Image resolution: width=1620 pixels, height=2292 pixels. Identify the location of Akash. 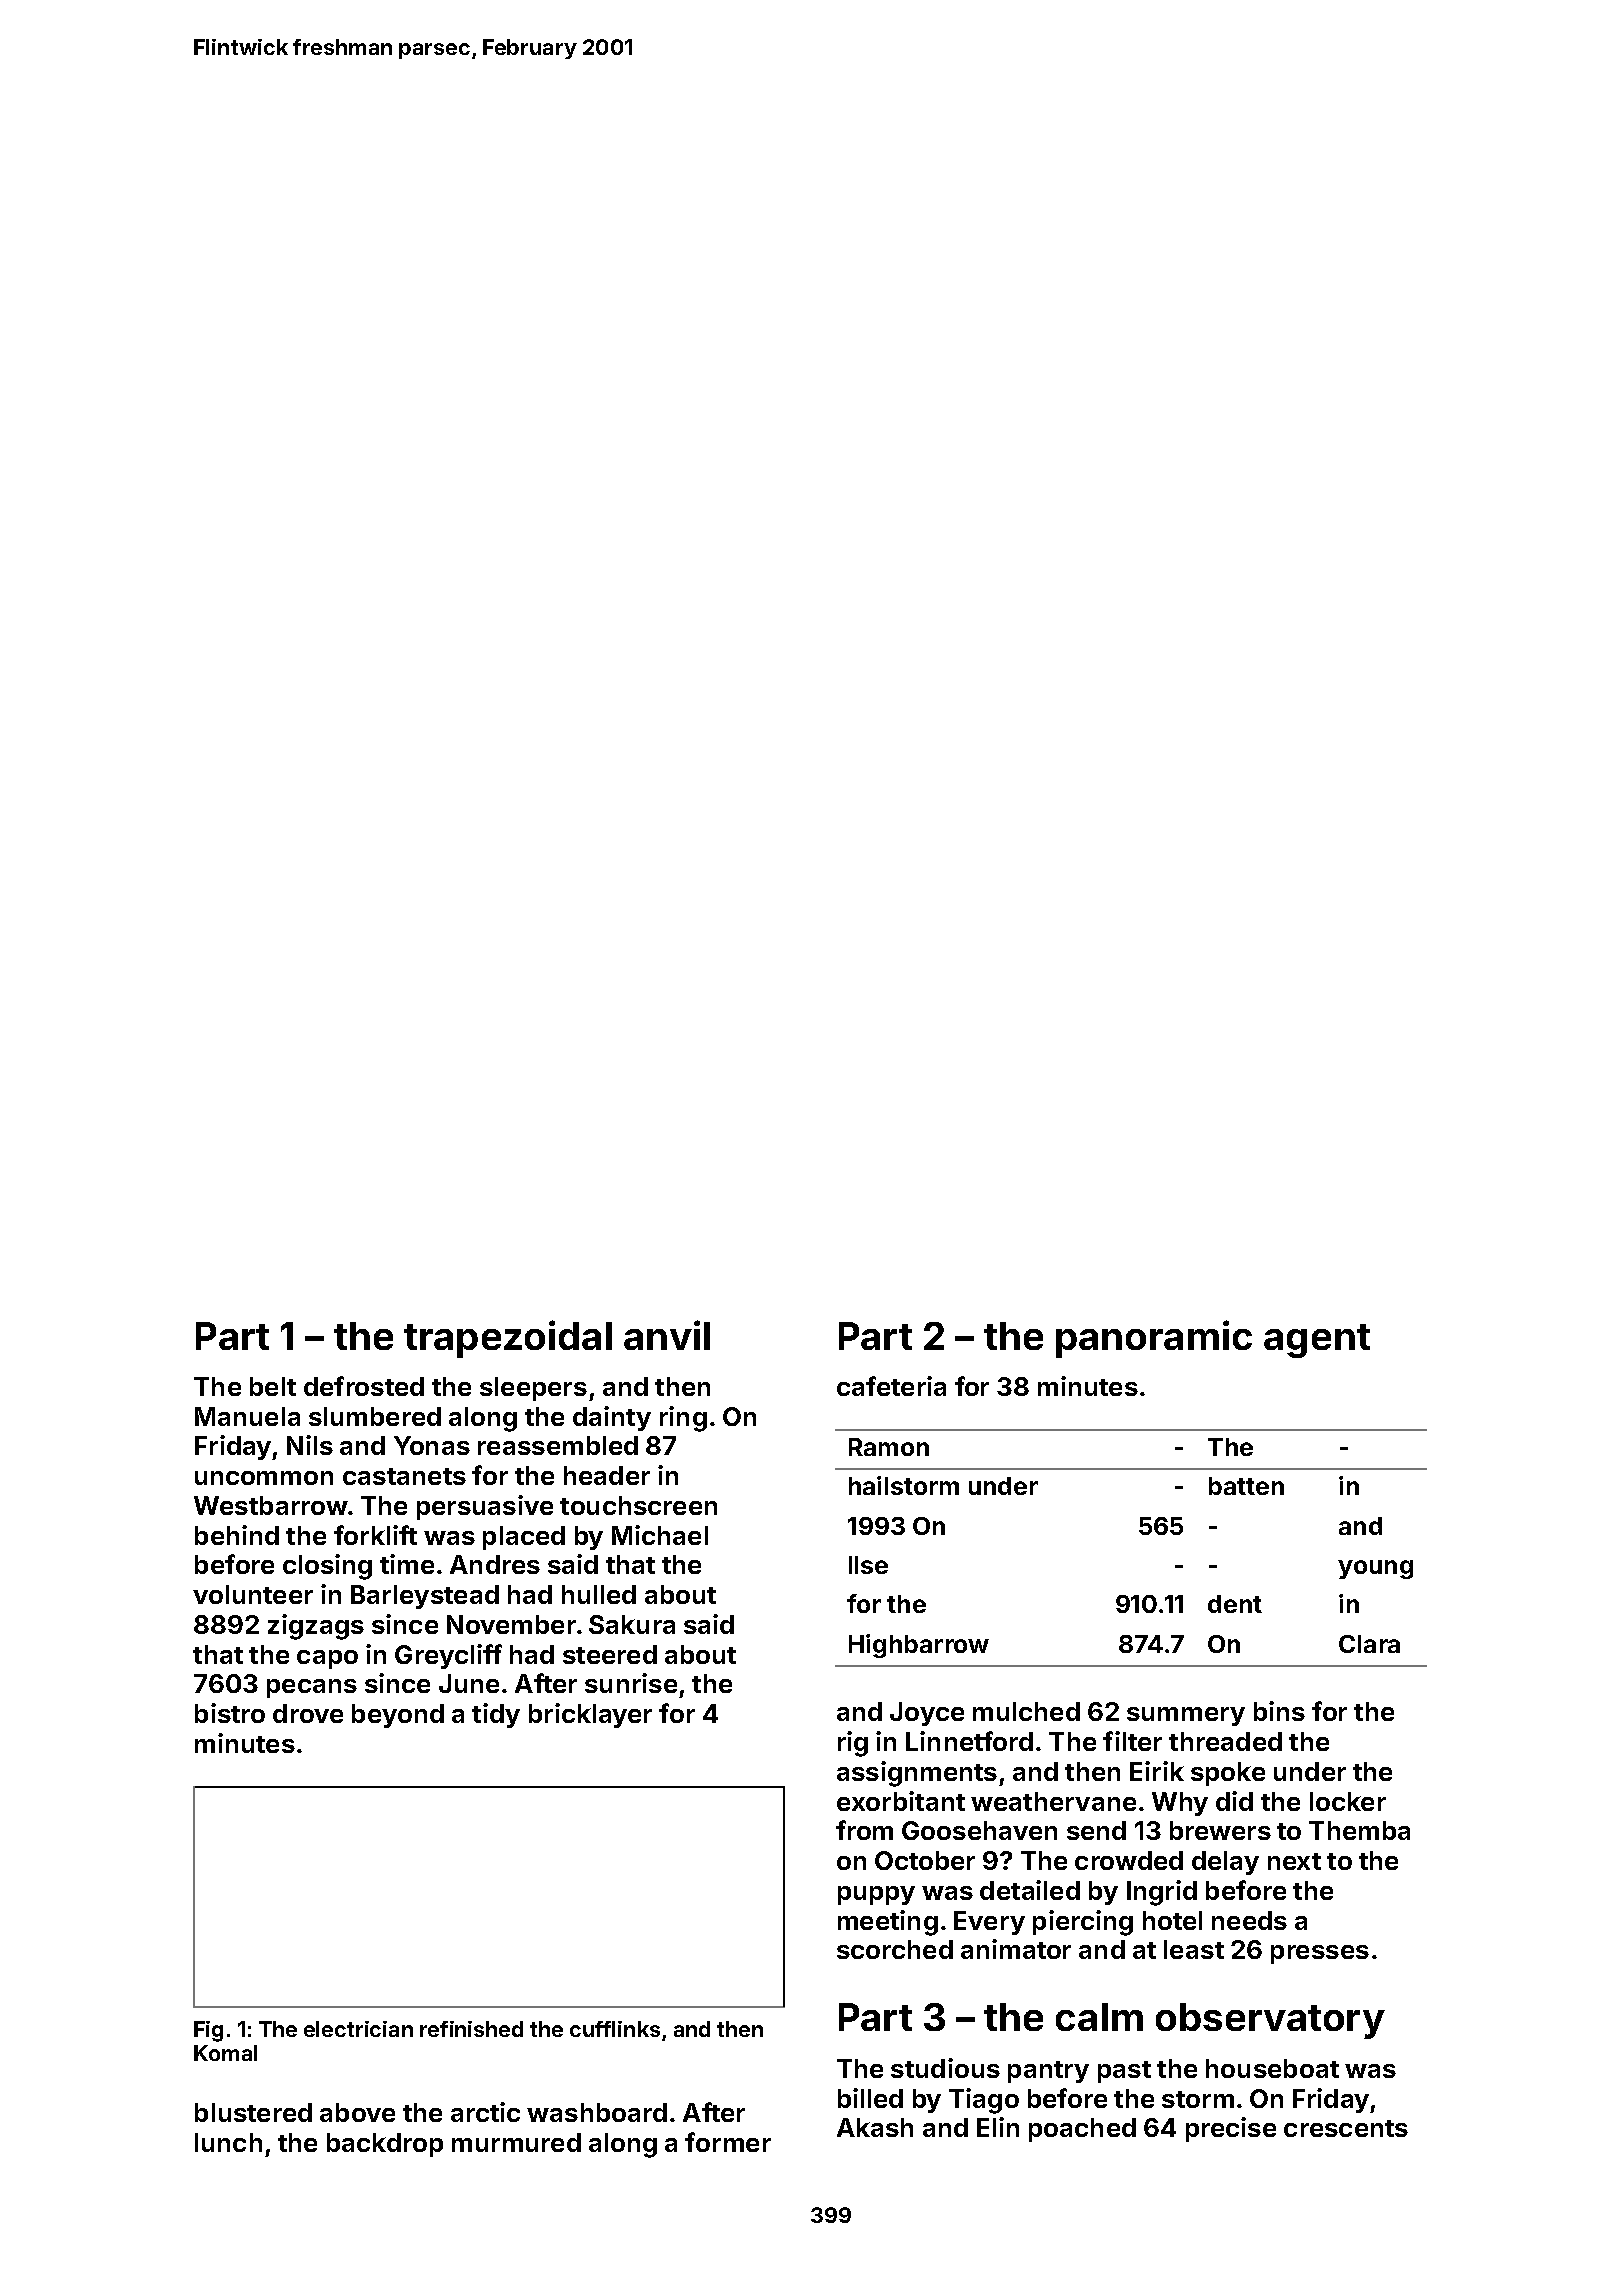
(875, 2127).
